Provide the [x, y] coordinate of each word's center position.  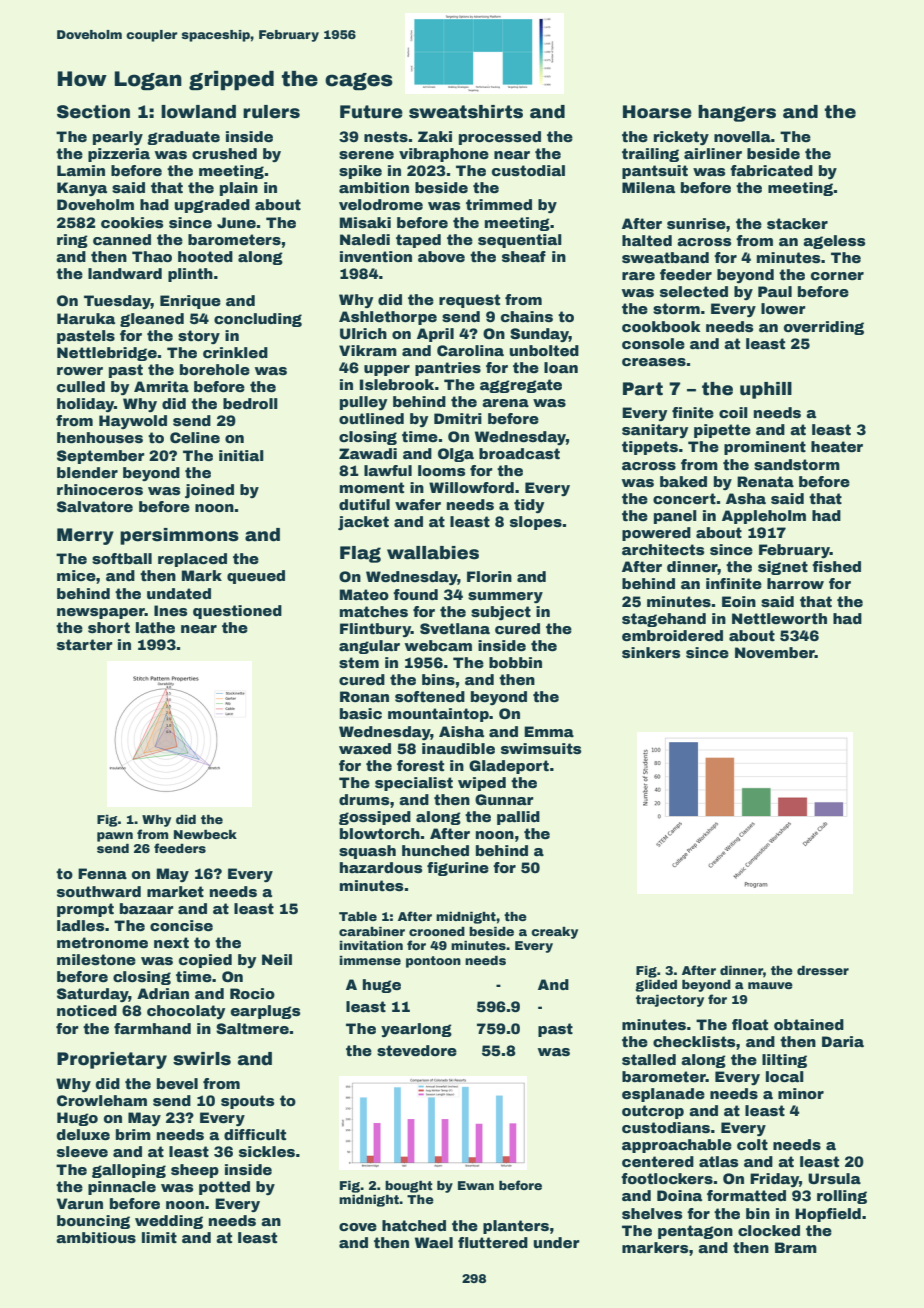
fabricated [771, 170]
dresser [823, 970]
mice [76, 575]
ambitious [96, 1237]
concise [181, 925]
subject [501, 613]
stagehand [664, 620]
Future [371, 112]
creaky [554, 933]
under [557, 1242]
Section [93, 112]
